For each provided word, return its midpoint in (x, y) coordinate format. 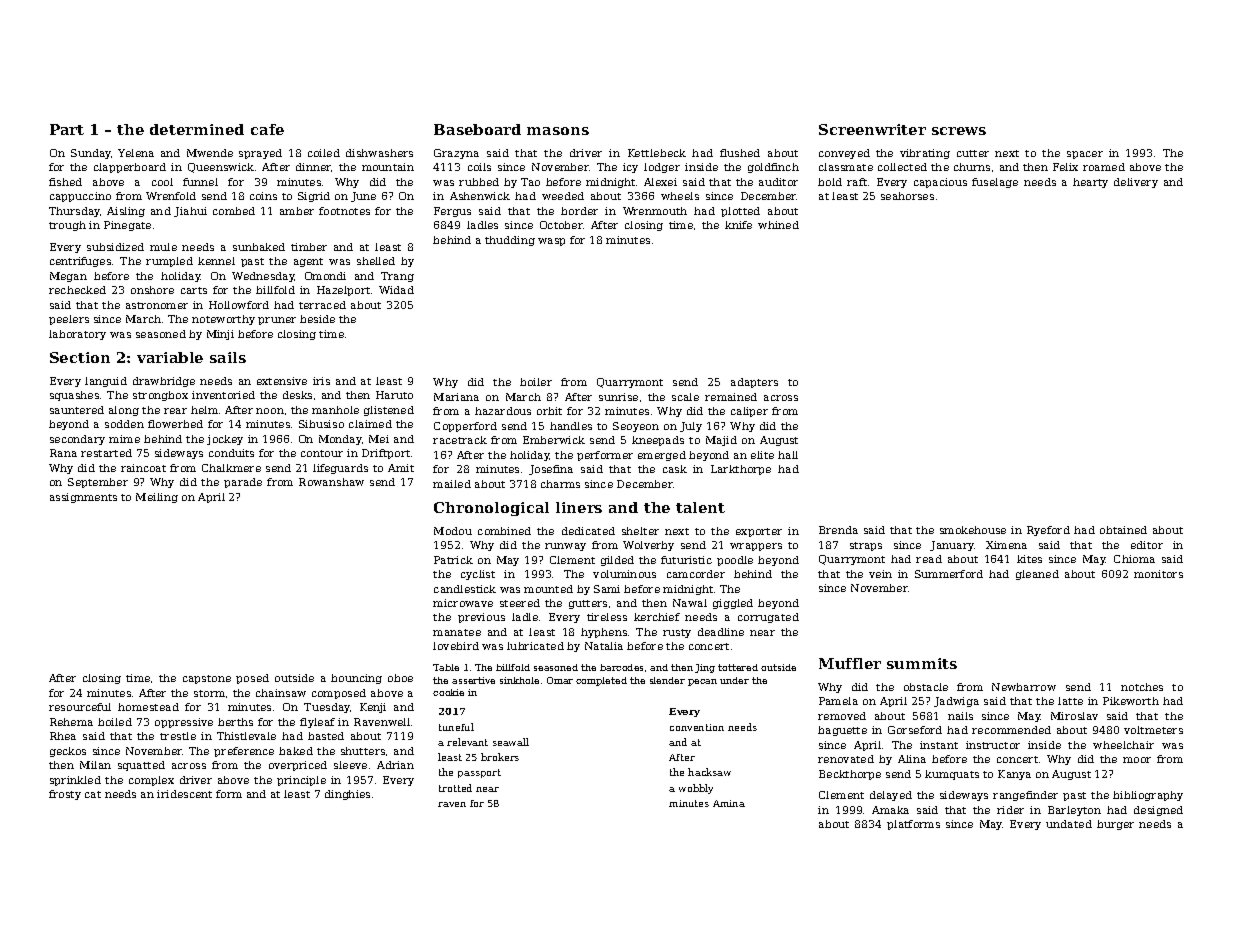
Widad (396, 290)
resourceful (80, 707)
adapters (754, 383)
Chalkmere (231, 468)
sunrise (618, 397)
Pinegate (127, 226)
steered (520, 603)
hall (788, 455)
